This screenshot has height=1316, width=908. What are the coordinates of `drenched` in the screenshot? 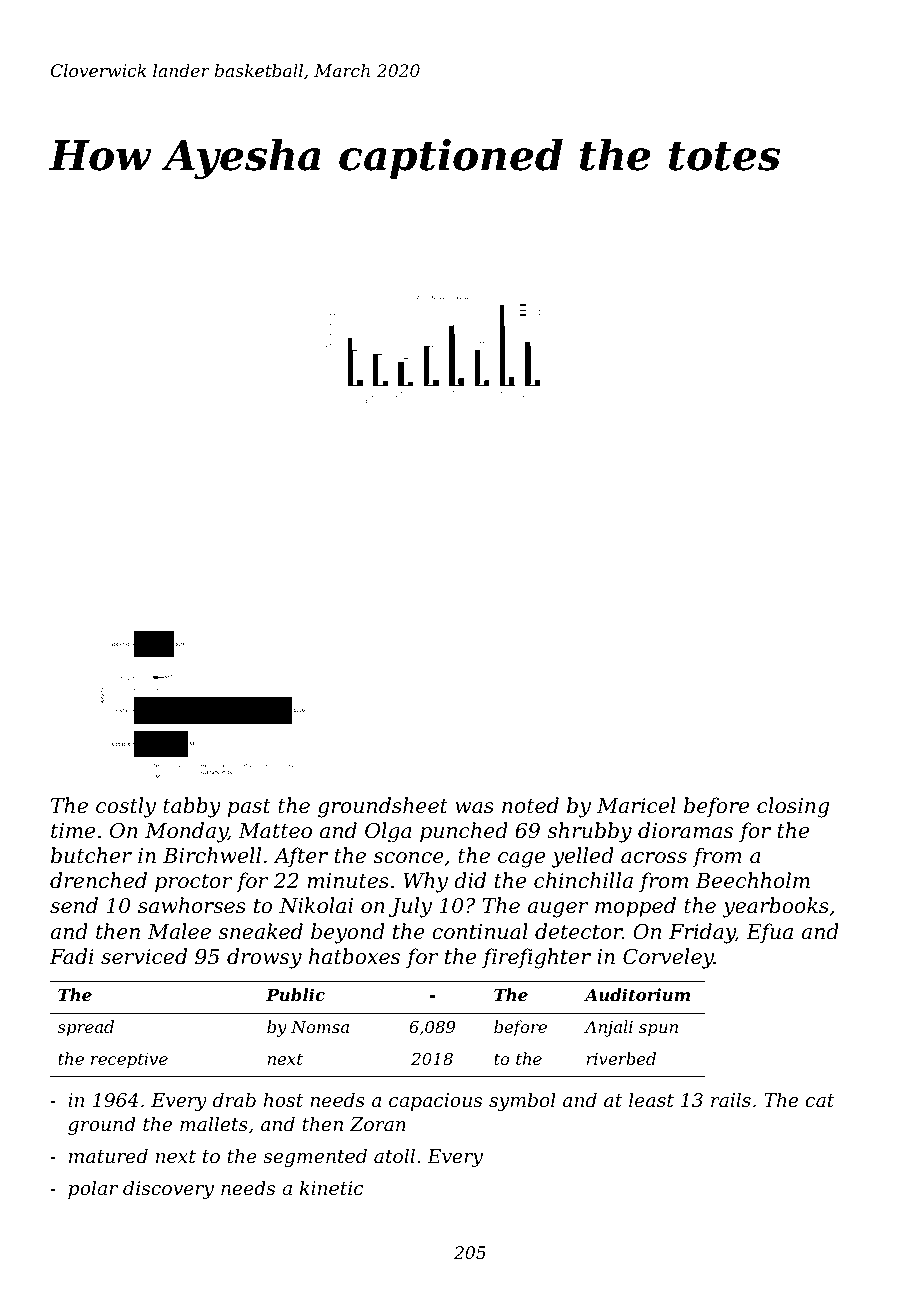 It's located at (98, 880).
